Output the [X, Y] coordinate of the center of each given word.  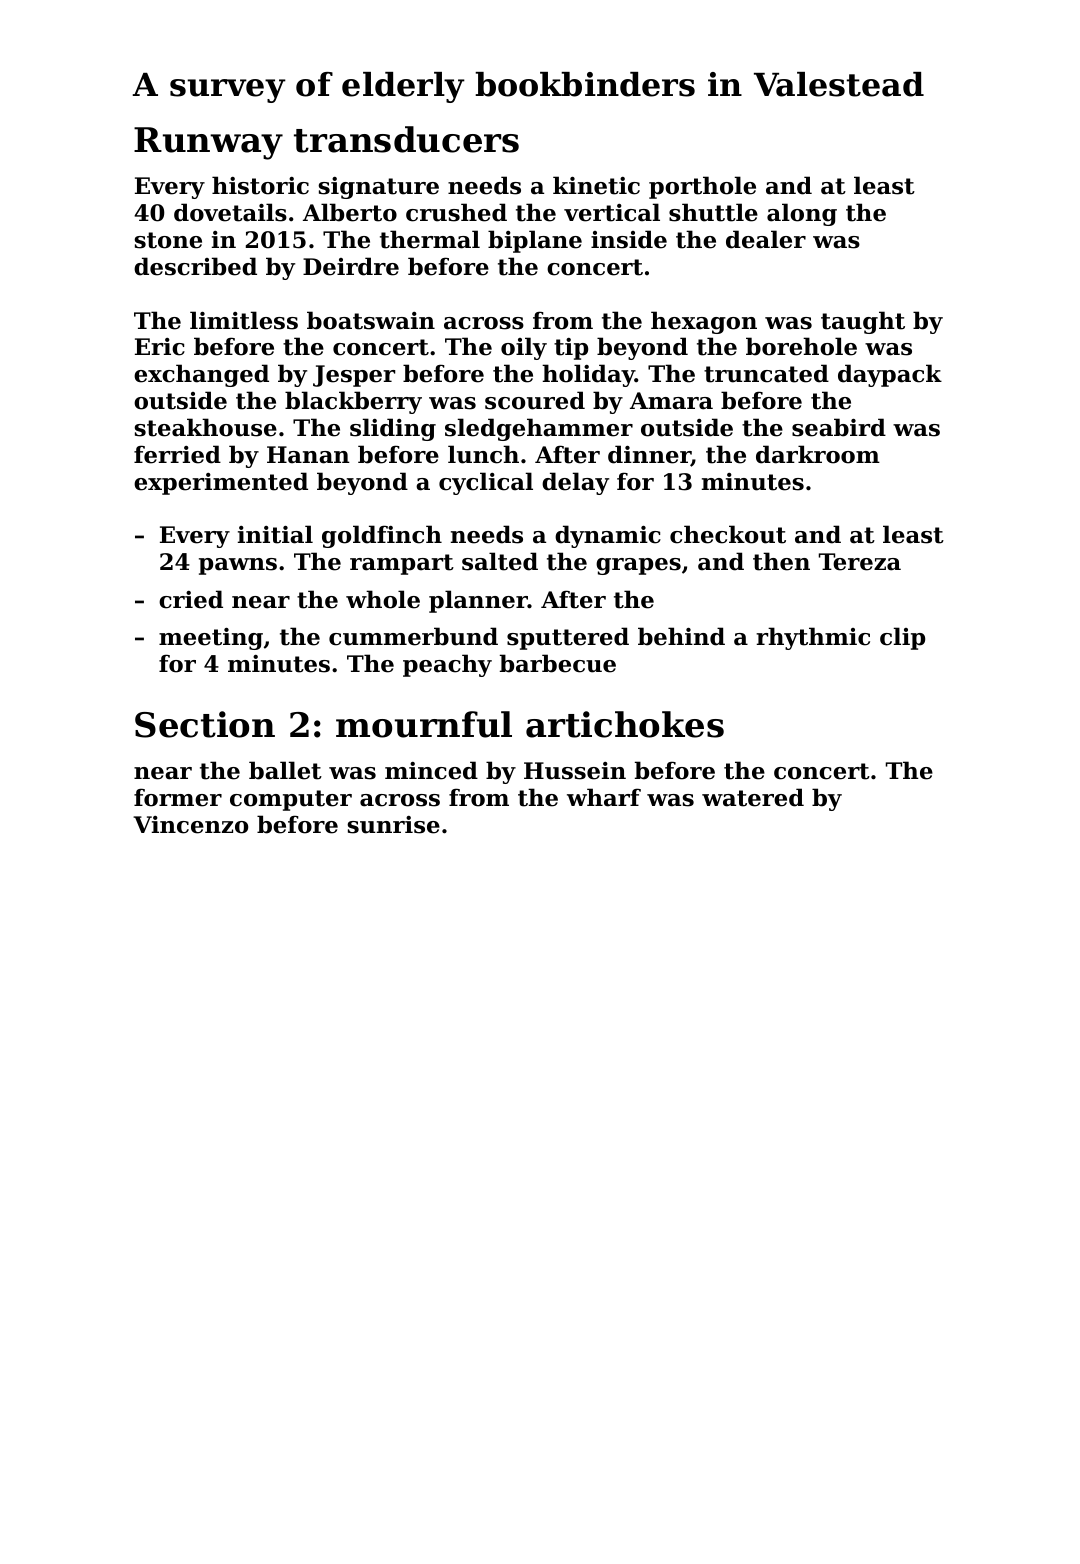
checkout [728, 534]
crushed [456, 212]
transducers [406, 139]
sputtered [568, 638]
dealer [766, 239]
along [802, 214]
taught [863, 322]
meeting [211, 639]
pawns [238, 566]
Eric [160, 347]
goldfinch [382, 536]
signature [378, 188]
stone [168, 240]
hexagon [704, 322]
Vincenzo [190, 825]
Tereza [860, 562]
